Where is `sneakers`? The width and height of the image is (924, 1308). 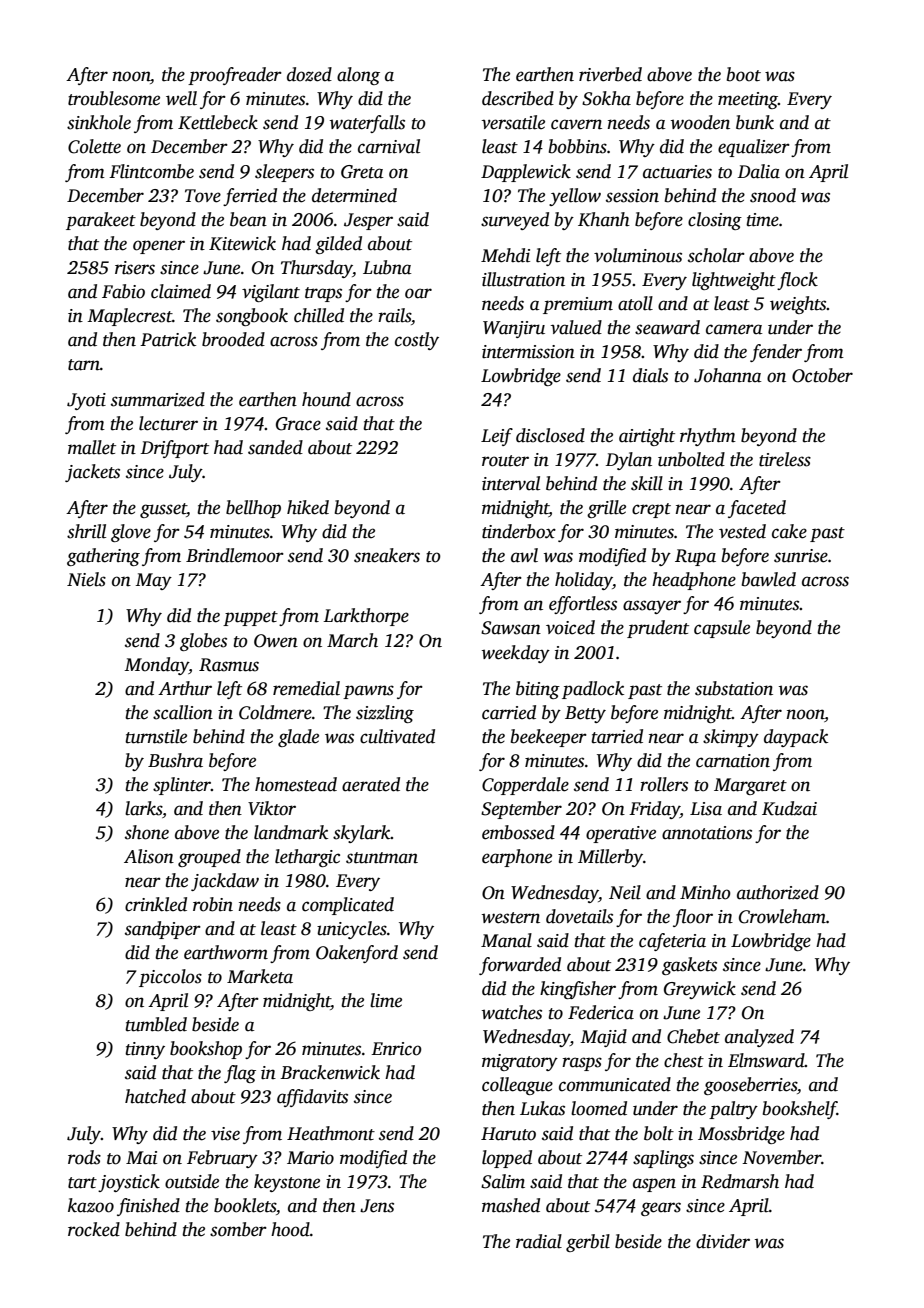 sneakers is located at coordinates (387, 555).
